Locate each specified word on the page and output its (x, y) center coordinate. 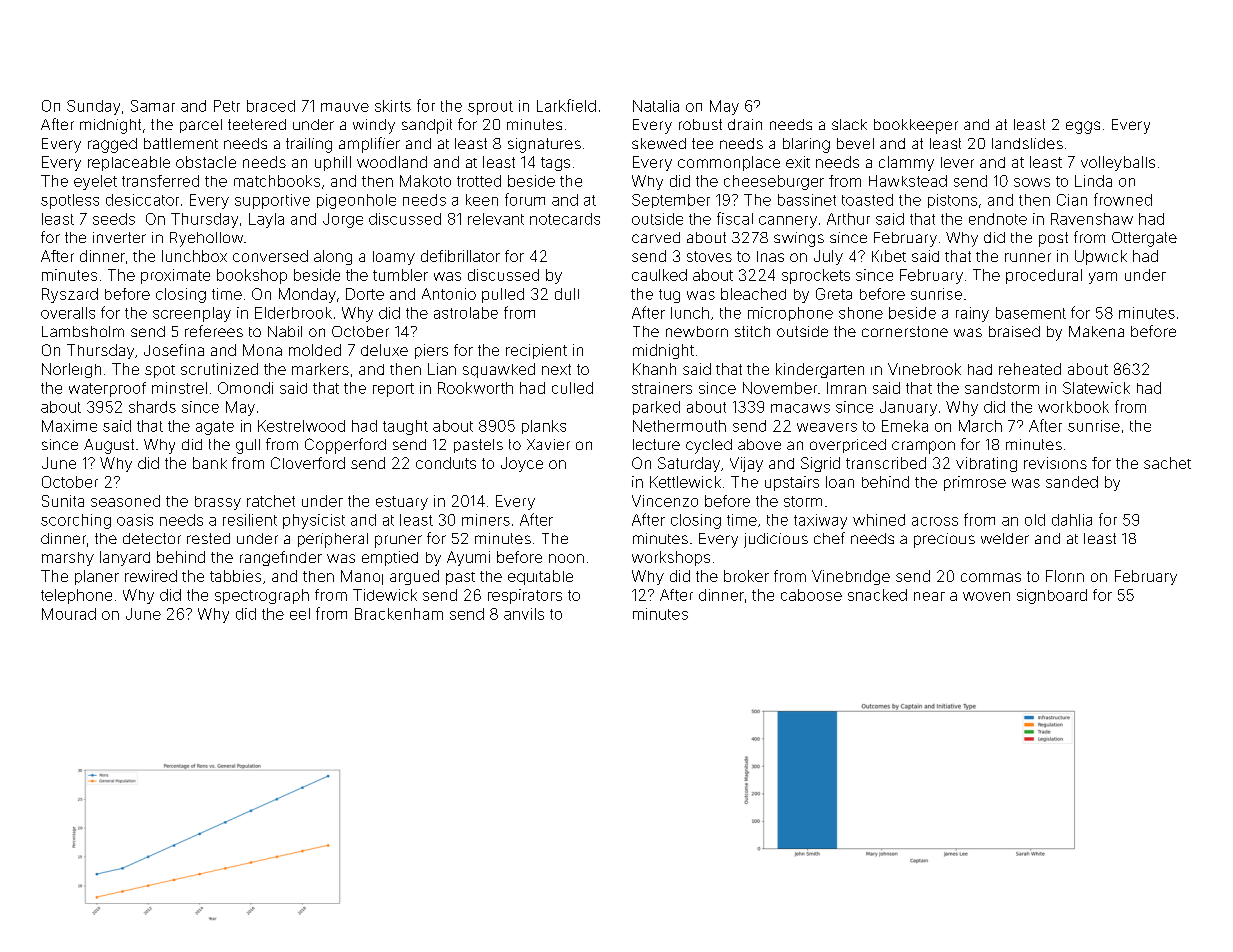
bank (210, 463)
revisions (1055, 463)
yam (1103, 278)
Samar (153, 106)
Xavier (548, 444)
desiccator (142, 200)
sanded (1072, 482)
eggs (1083, 127)
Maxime (69, 426)
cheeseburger (774, 182)
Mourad (69, 614)
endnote (998, 219)
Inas (770, 256)
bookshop (252, 276)
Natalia (656, 106)
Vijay (746, 464)
